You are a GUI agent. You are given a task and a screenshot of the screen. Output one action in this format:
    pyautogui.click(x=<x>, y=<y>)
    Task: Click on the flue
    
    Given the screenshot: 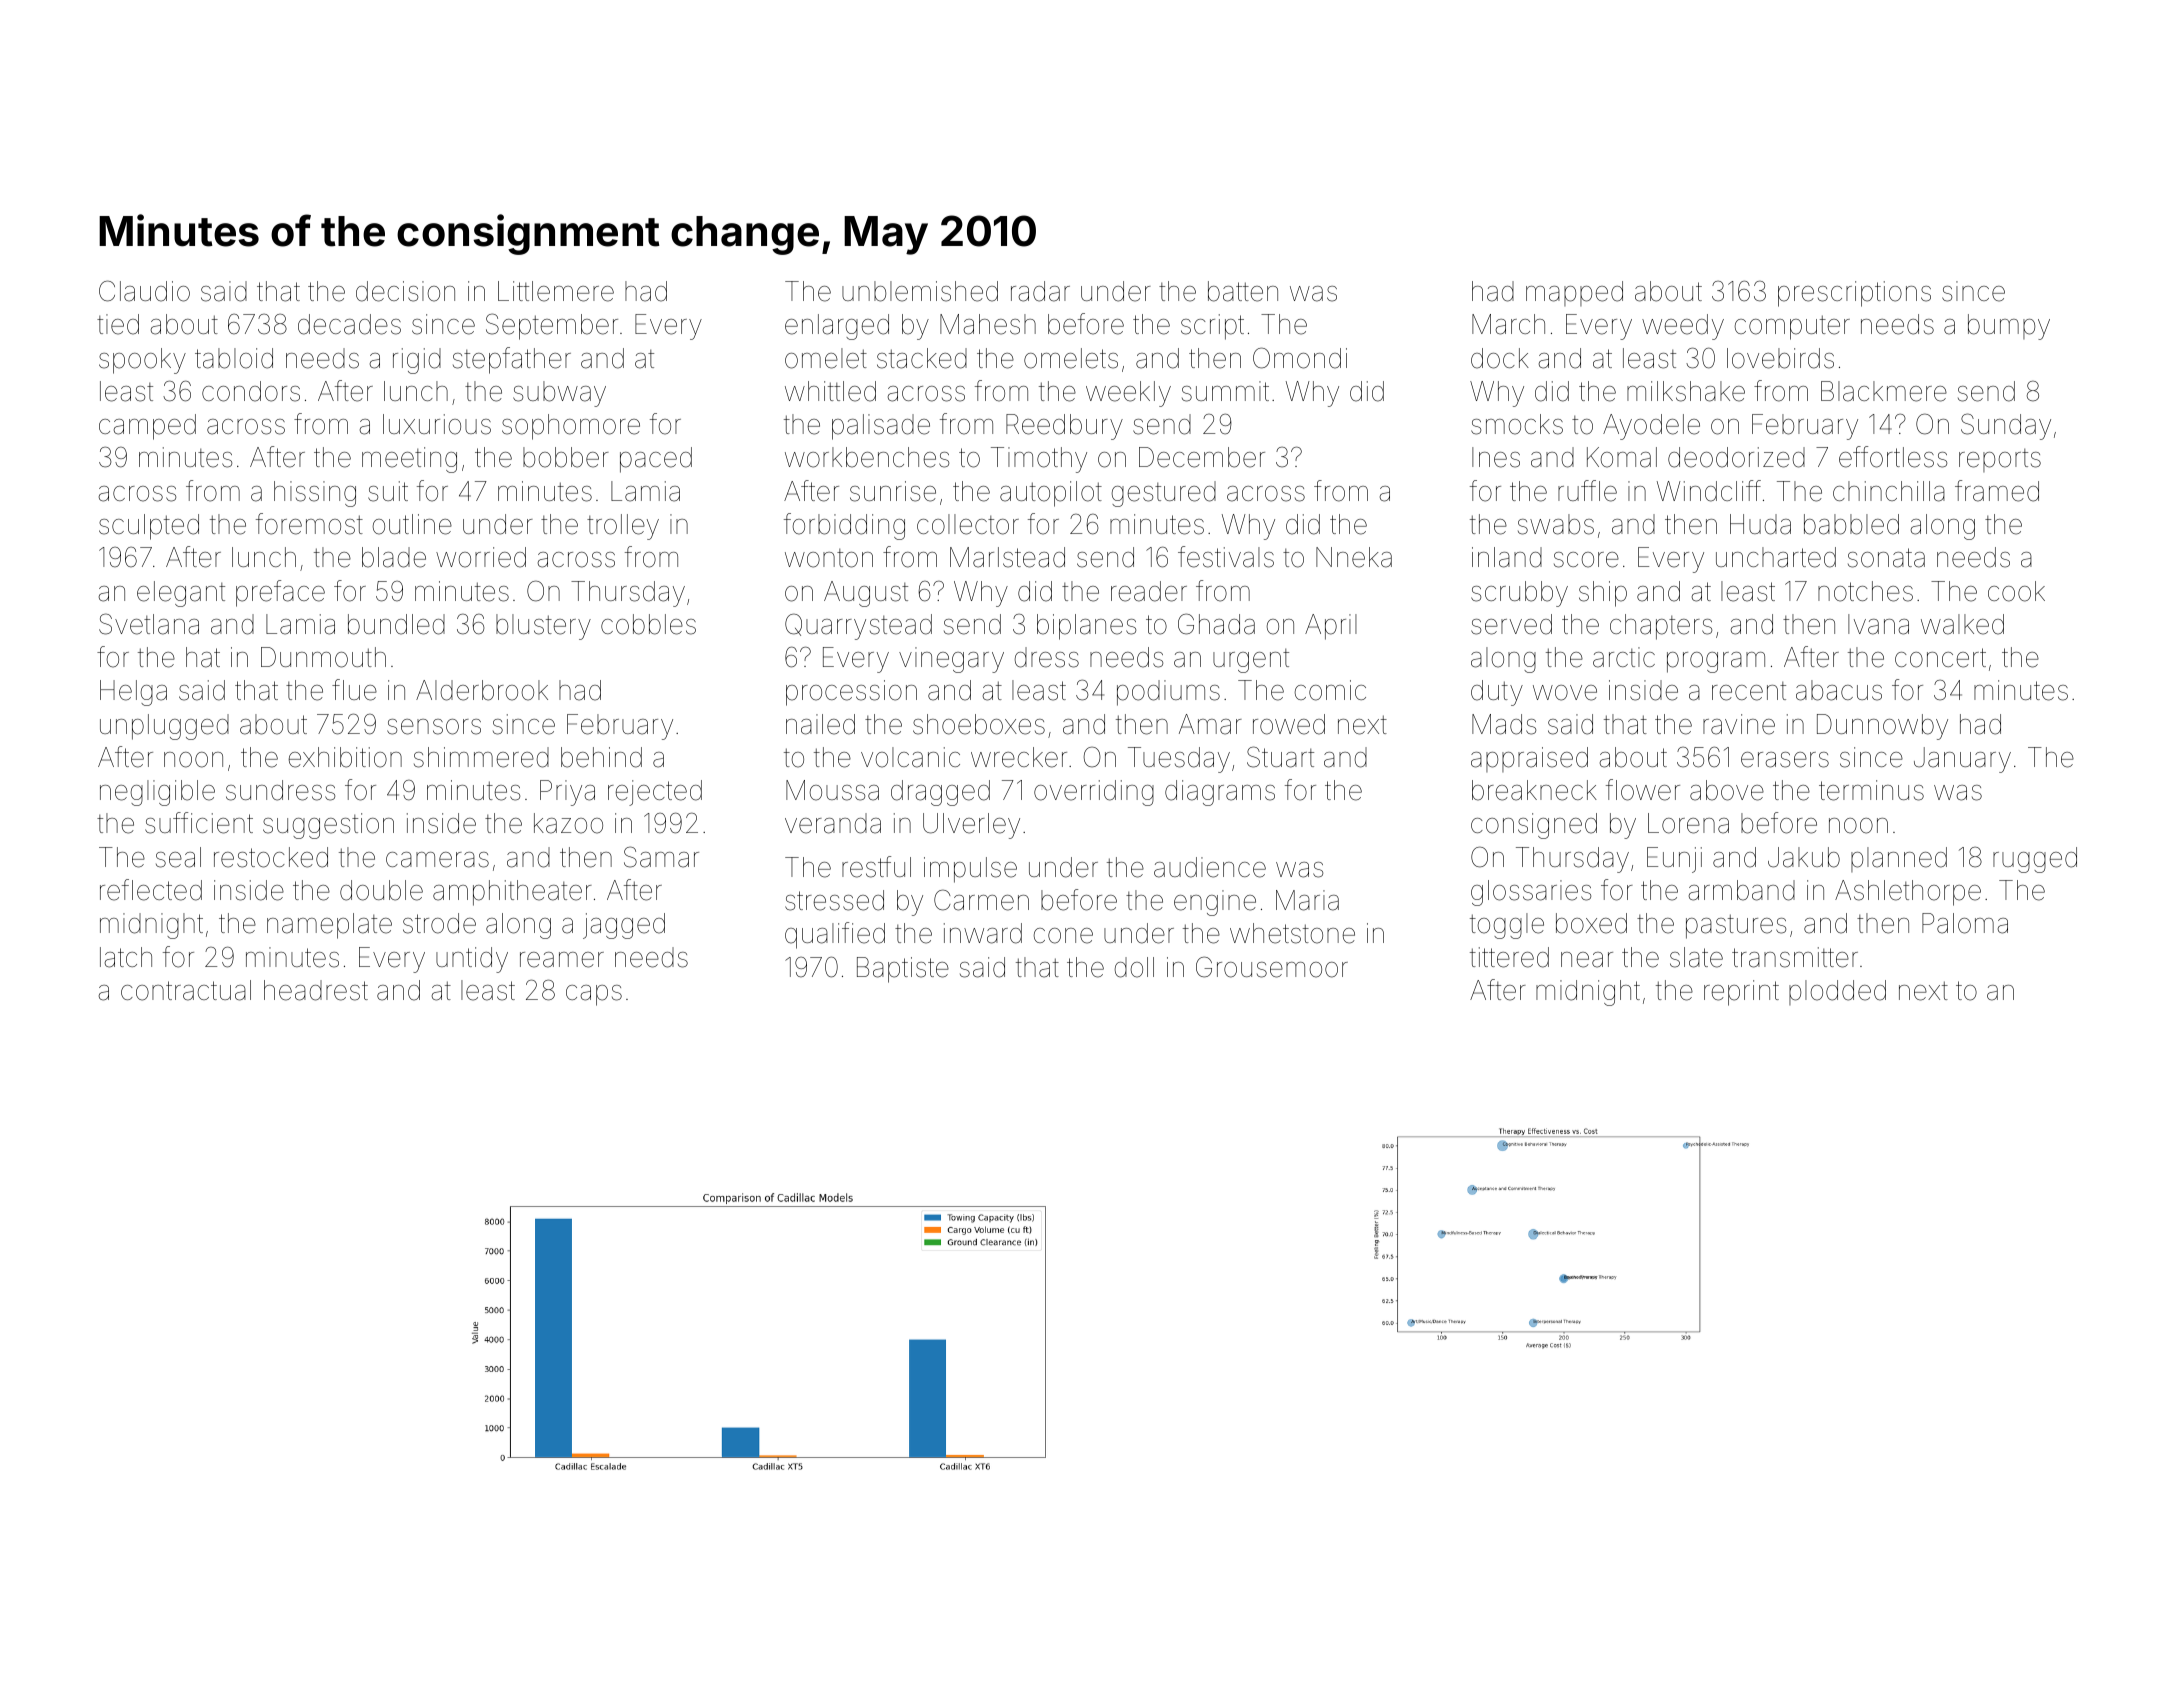 What is the action you would take?
    pyautogui.click(x=354, y=690)
